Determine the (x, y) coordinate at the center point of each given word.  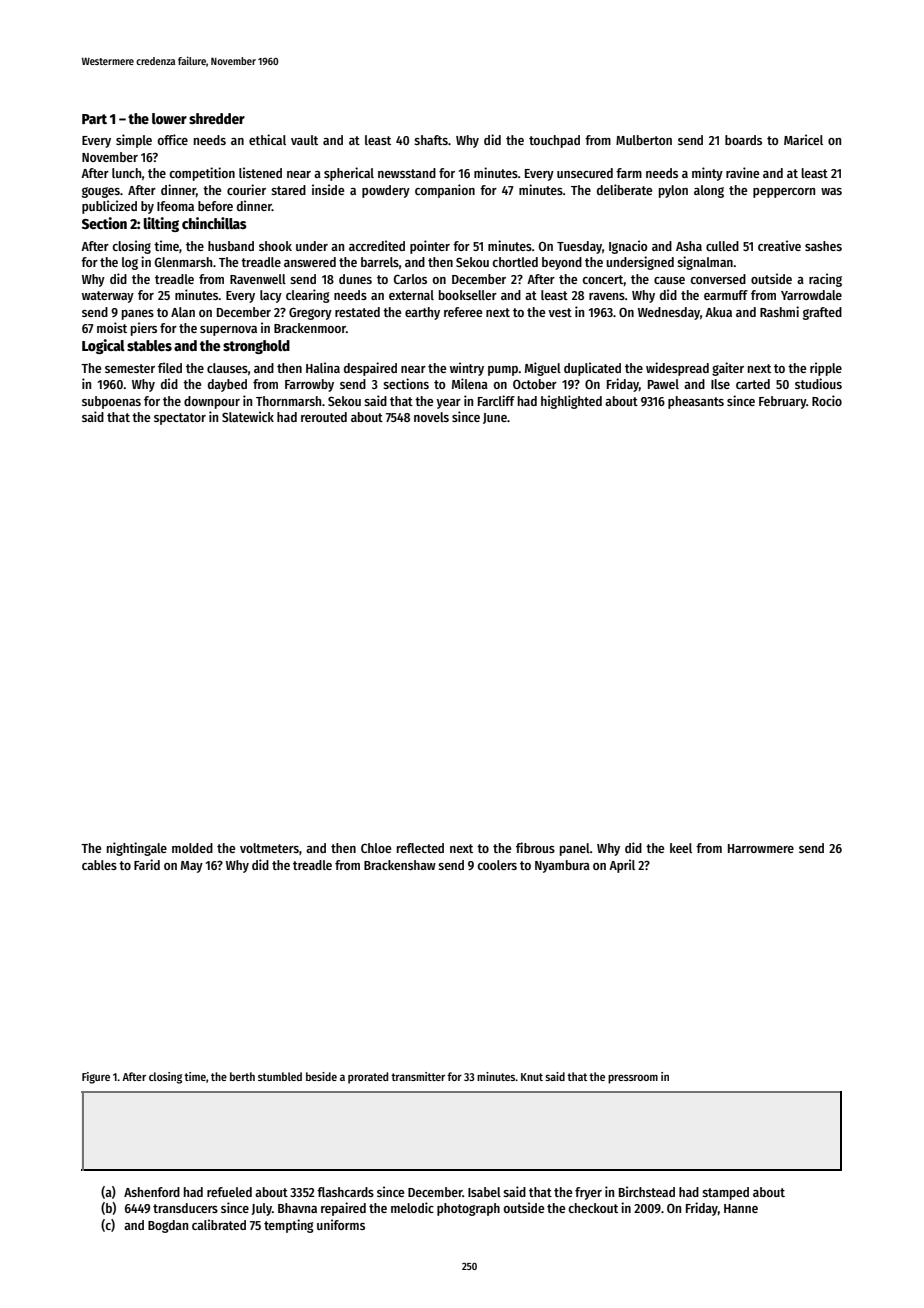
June (495, 418)
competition (202, 174)
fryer (588, 1193)
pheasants (696, 402)
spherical (349, 174)
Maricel (803, 139)
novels (431, 417)
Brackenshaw (400, 865)
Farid (147, 864)
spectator (180, 419)
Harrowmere (761, 848)
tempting (289, 1226)
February (782, 402)
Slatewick (248, 416)
